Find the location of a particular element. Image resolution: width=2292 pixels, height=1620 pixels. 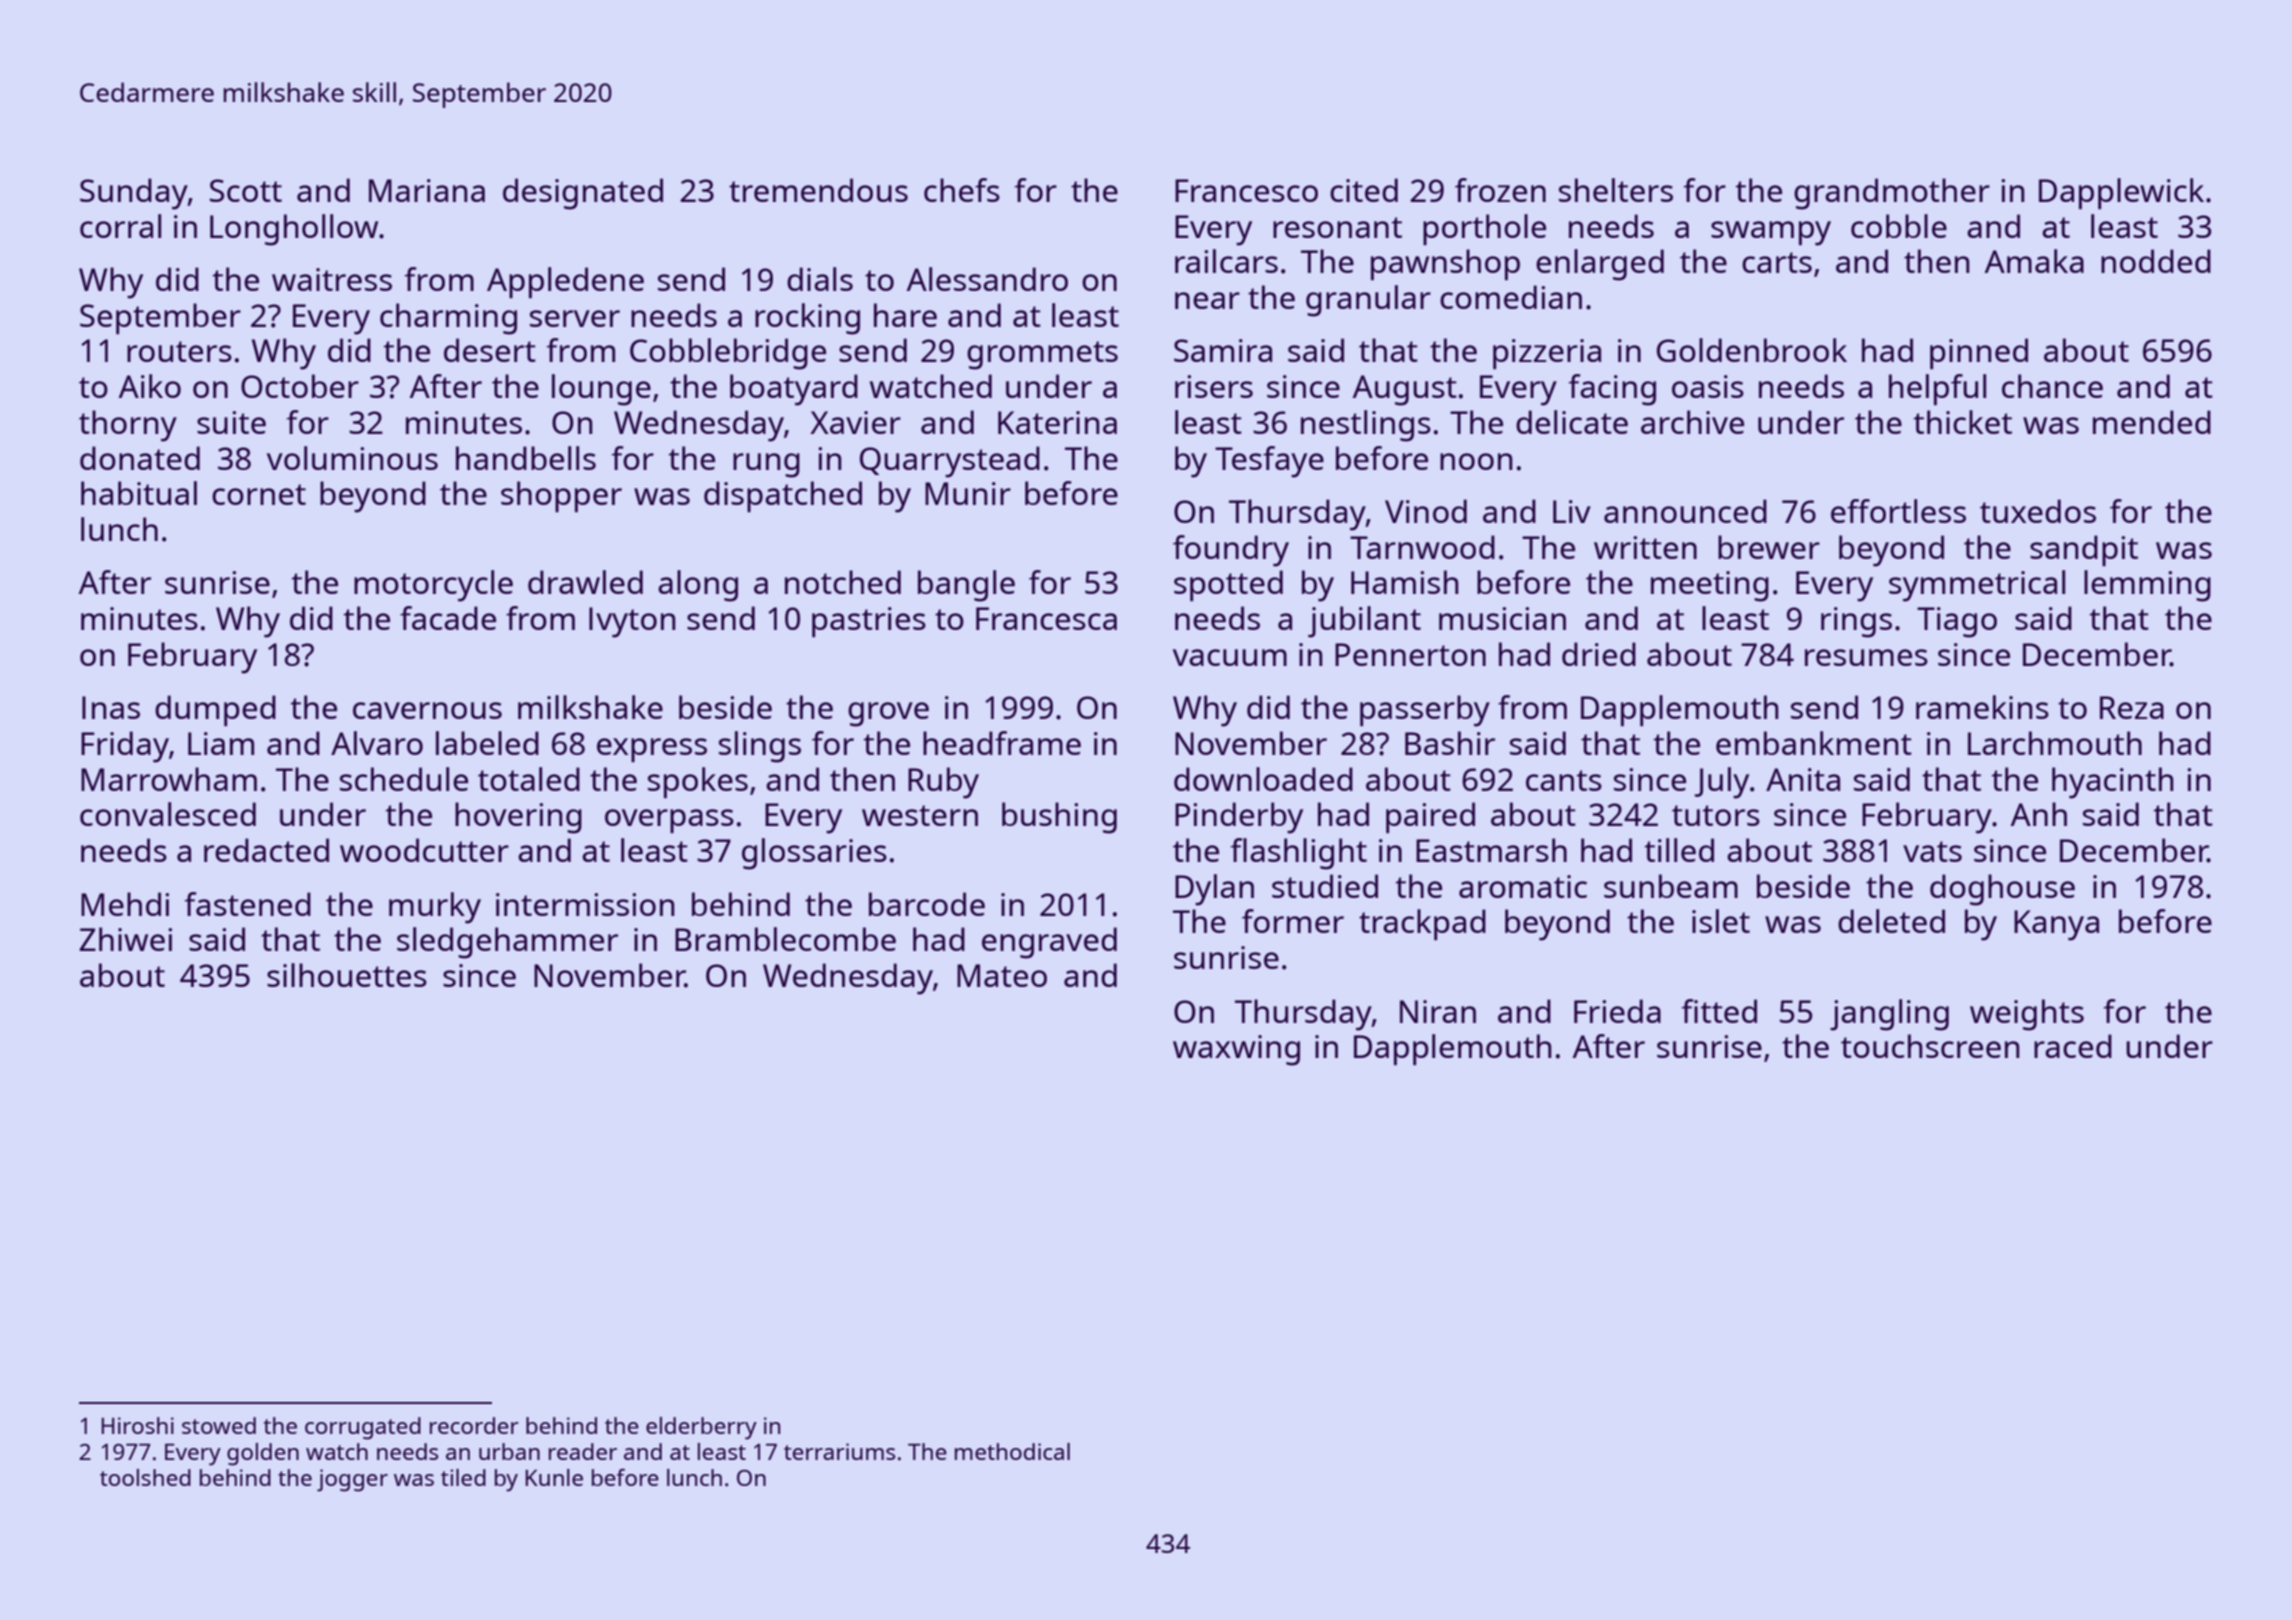

Bashir is located at coordinates (1450, 743).
